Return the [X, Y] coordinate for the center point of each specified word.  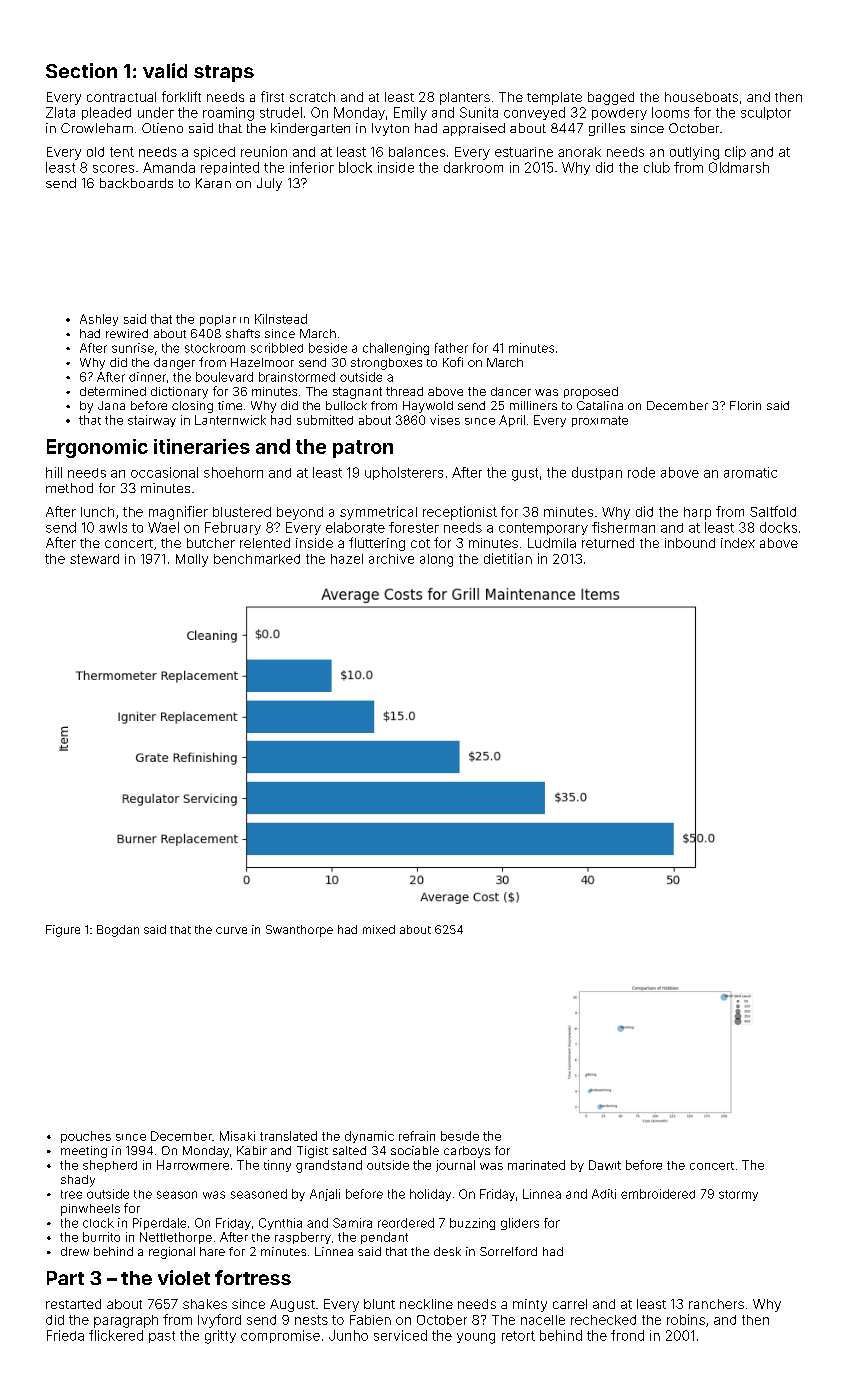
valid [165, 70]
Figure [63, 931]
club [657, 167]
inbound [690, 543]
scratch [312, 97]
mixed [379, 929]
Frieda [65, 1335]
